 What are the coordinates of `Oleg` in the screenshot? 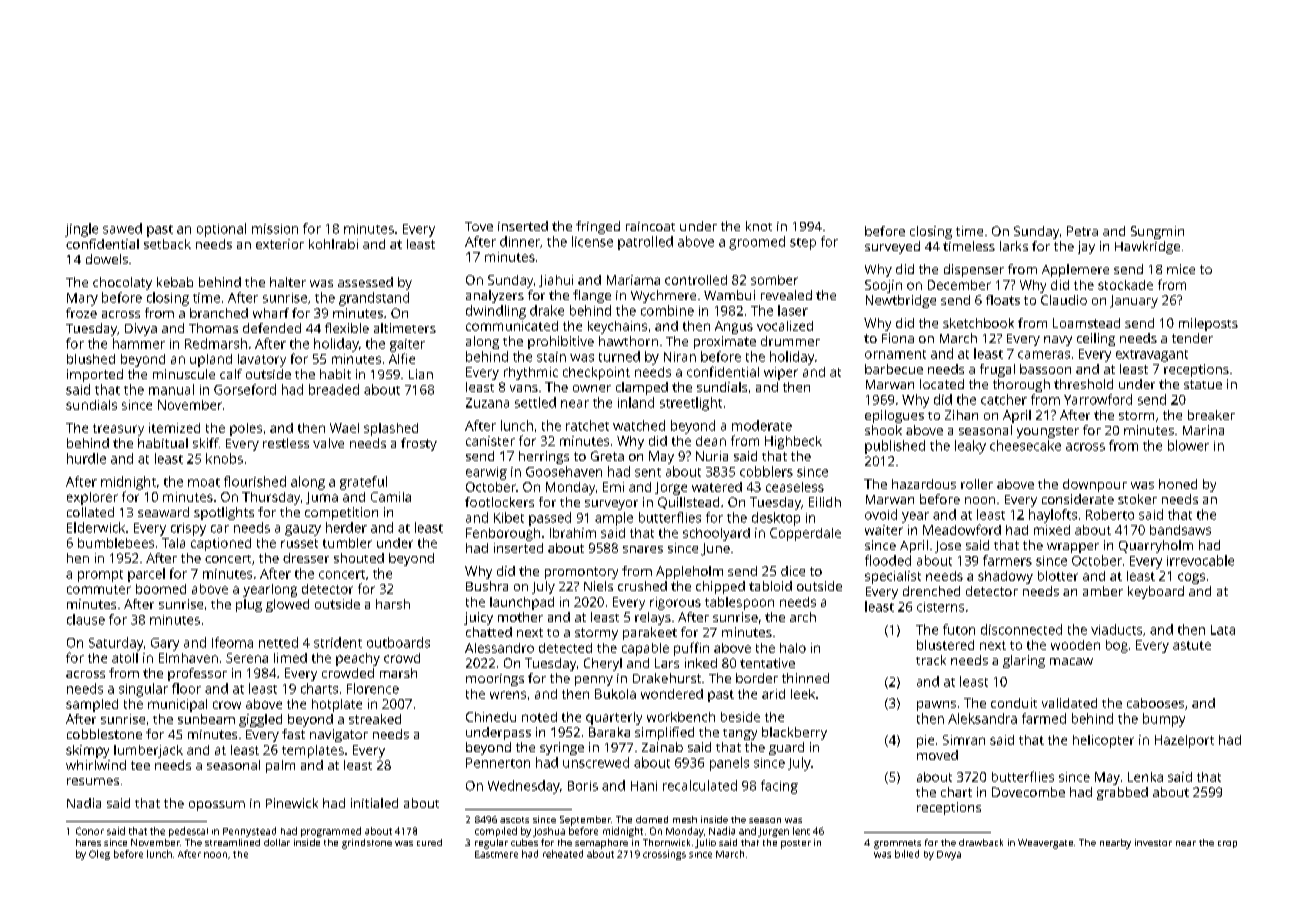 It's located at (99, 855).
